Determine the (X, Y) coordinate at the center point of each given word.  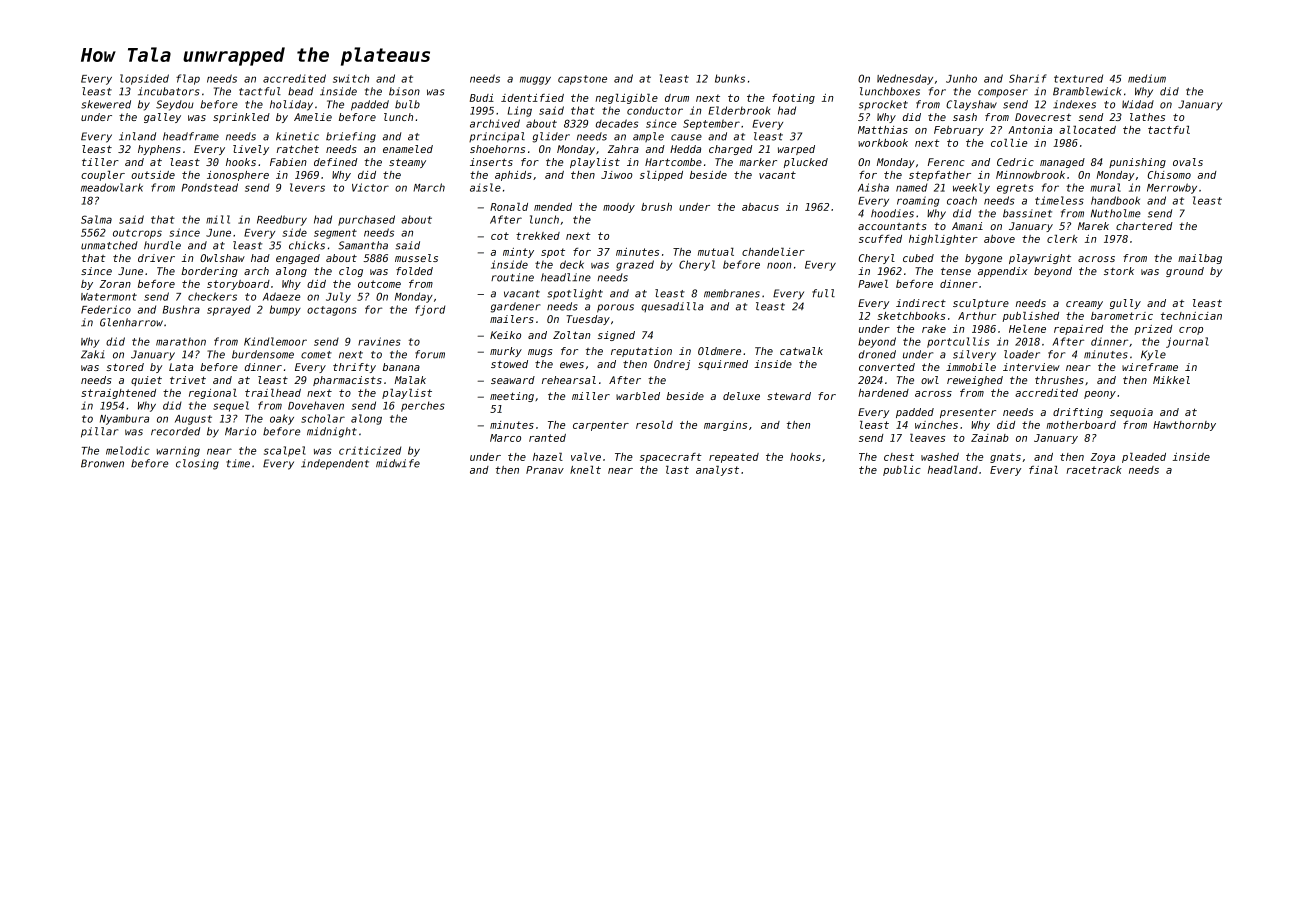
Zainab (990, 438)
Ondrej (672, 365)
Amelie (313, 117)
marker (758, 162)
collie (1009, 143)
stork (1119, 271)
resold (654, 425)
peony (1100, 395)
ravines (379, 341)
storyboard (238, 285)
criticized (370, 450)
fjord (430, 310)
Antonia (1030, 130)
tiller (100, 162)
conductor (655, 110)
